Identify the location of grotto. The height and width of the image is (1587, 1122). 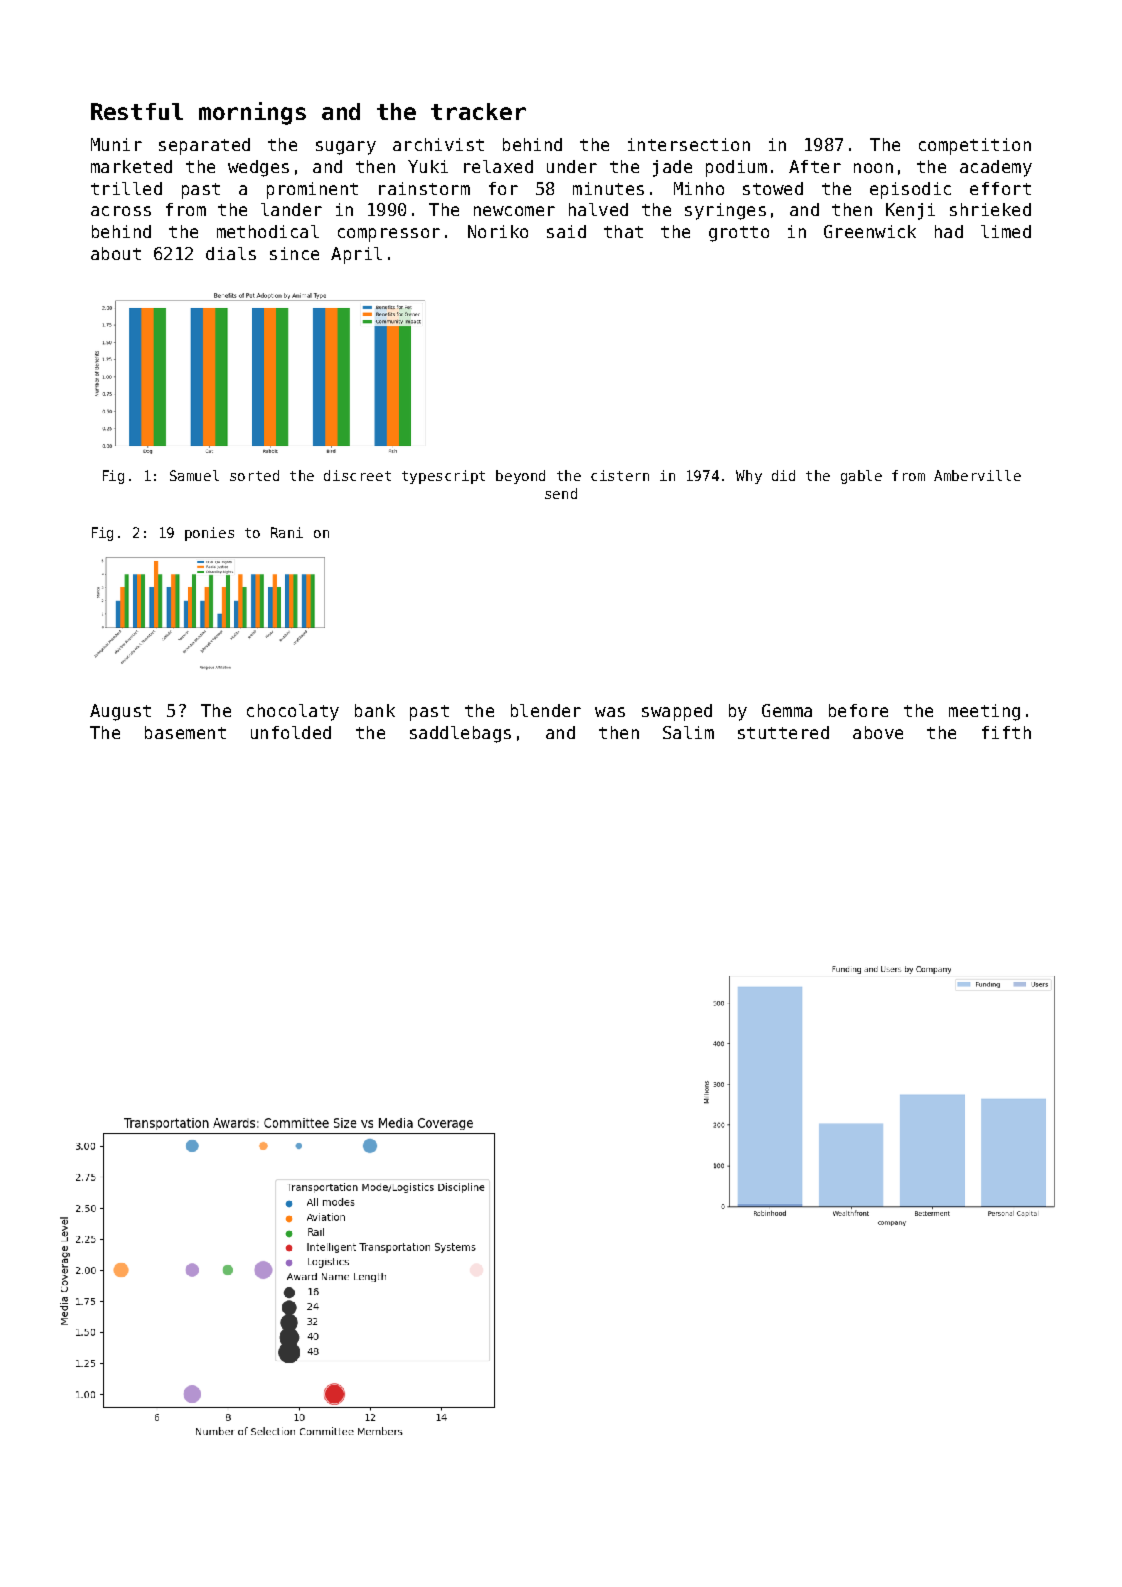
(739, 234).
